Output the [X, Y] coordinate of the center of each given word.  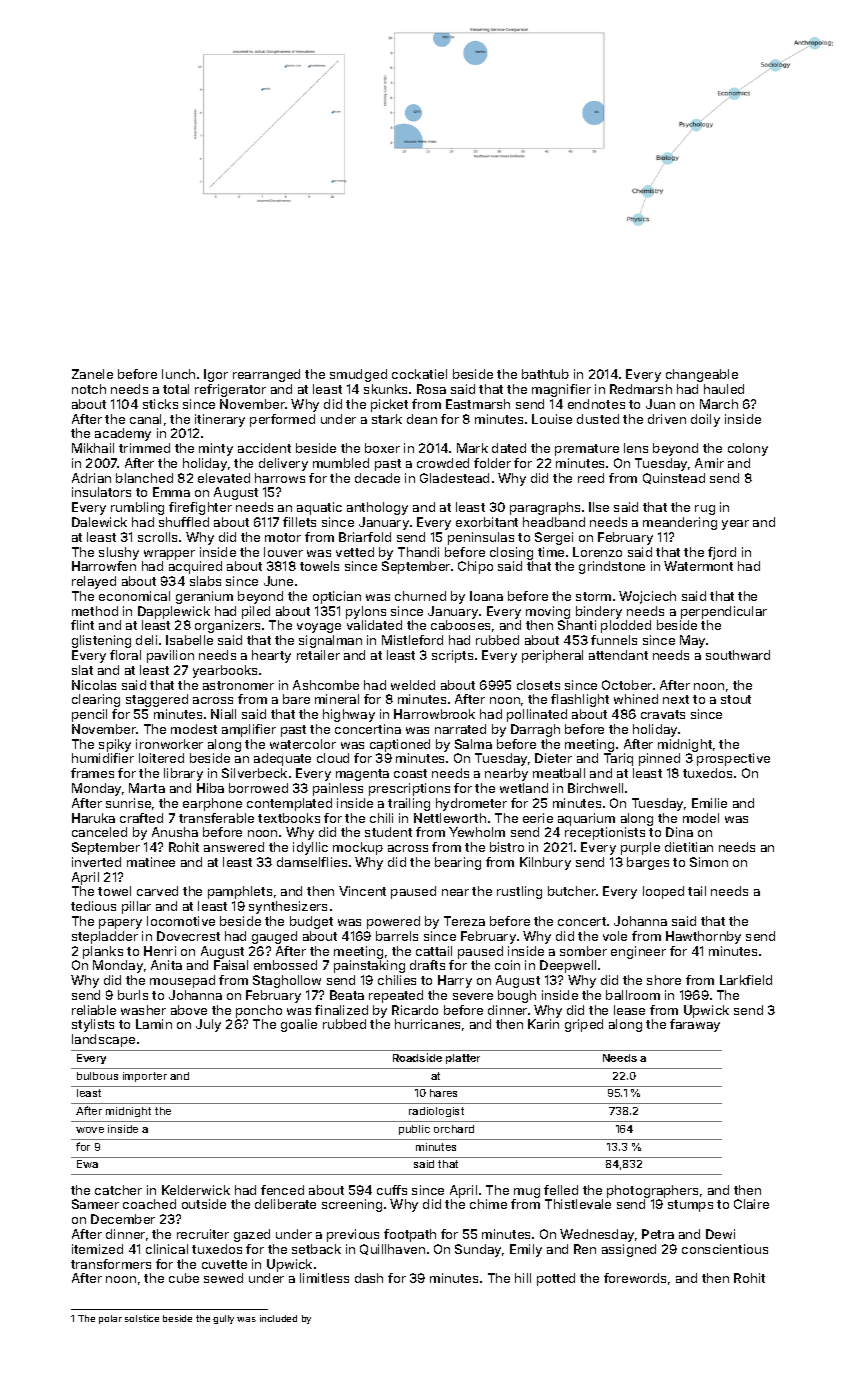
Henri [160, 951]
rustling [519, 892]
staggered [157, 700]
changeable [702, 375]
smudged [358, 375]
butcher [572, 891]
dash [369, 1278]
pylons [366, 612]
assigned [629, 1250]
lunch [178, 374]
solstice [142, 1318]
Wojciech [647, 597]
